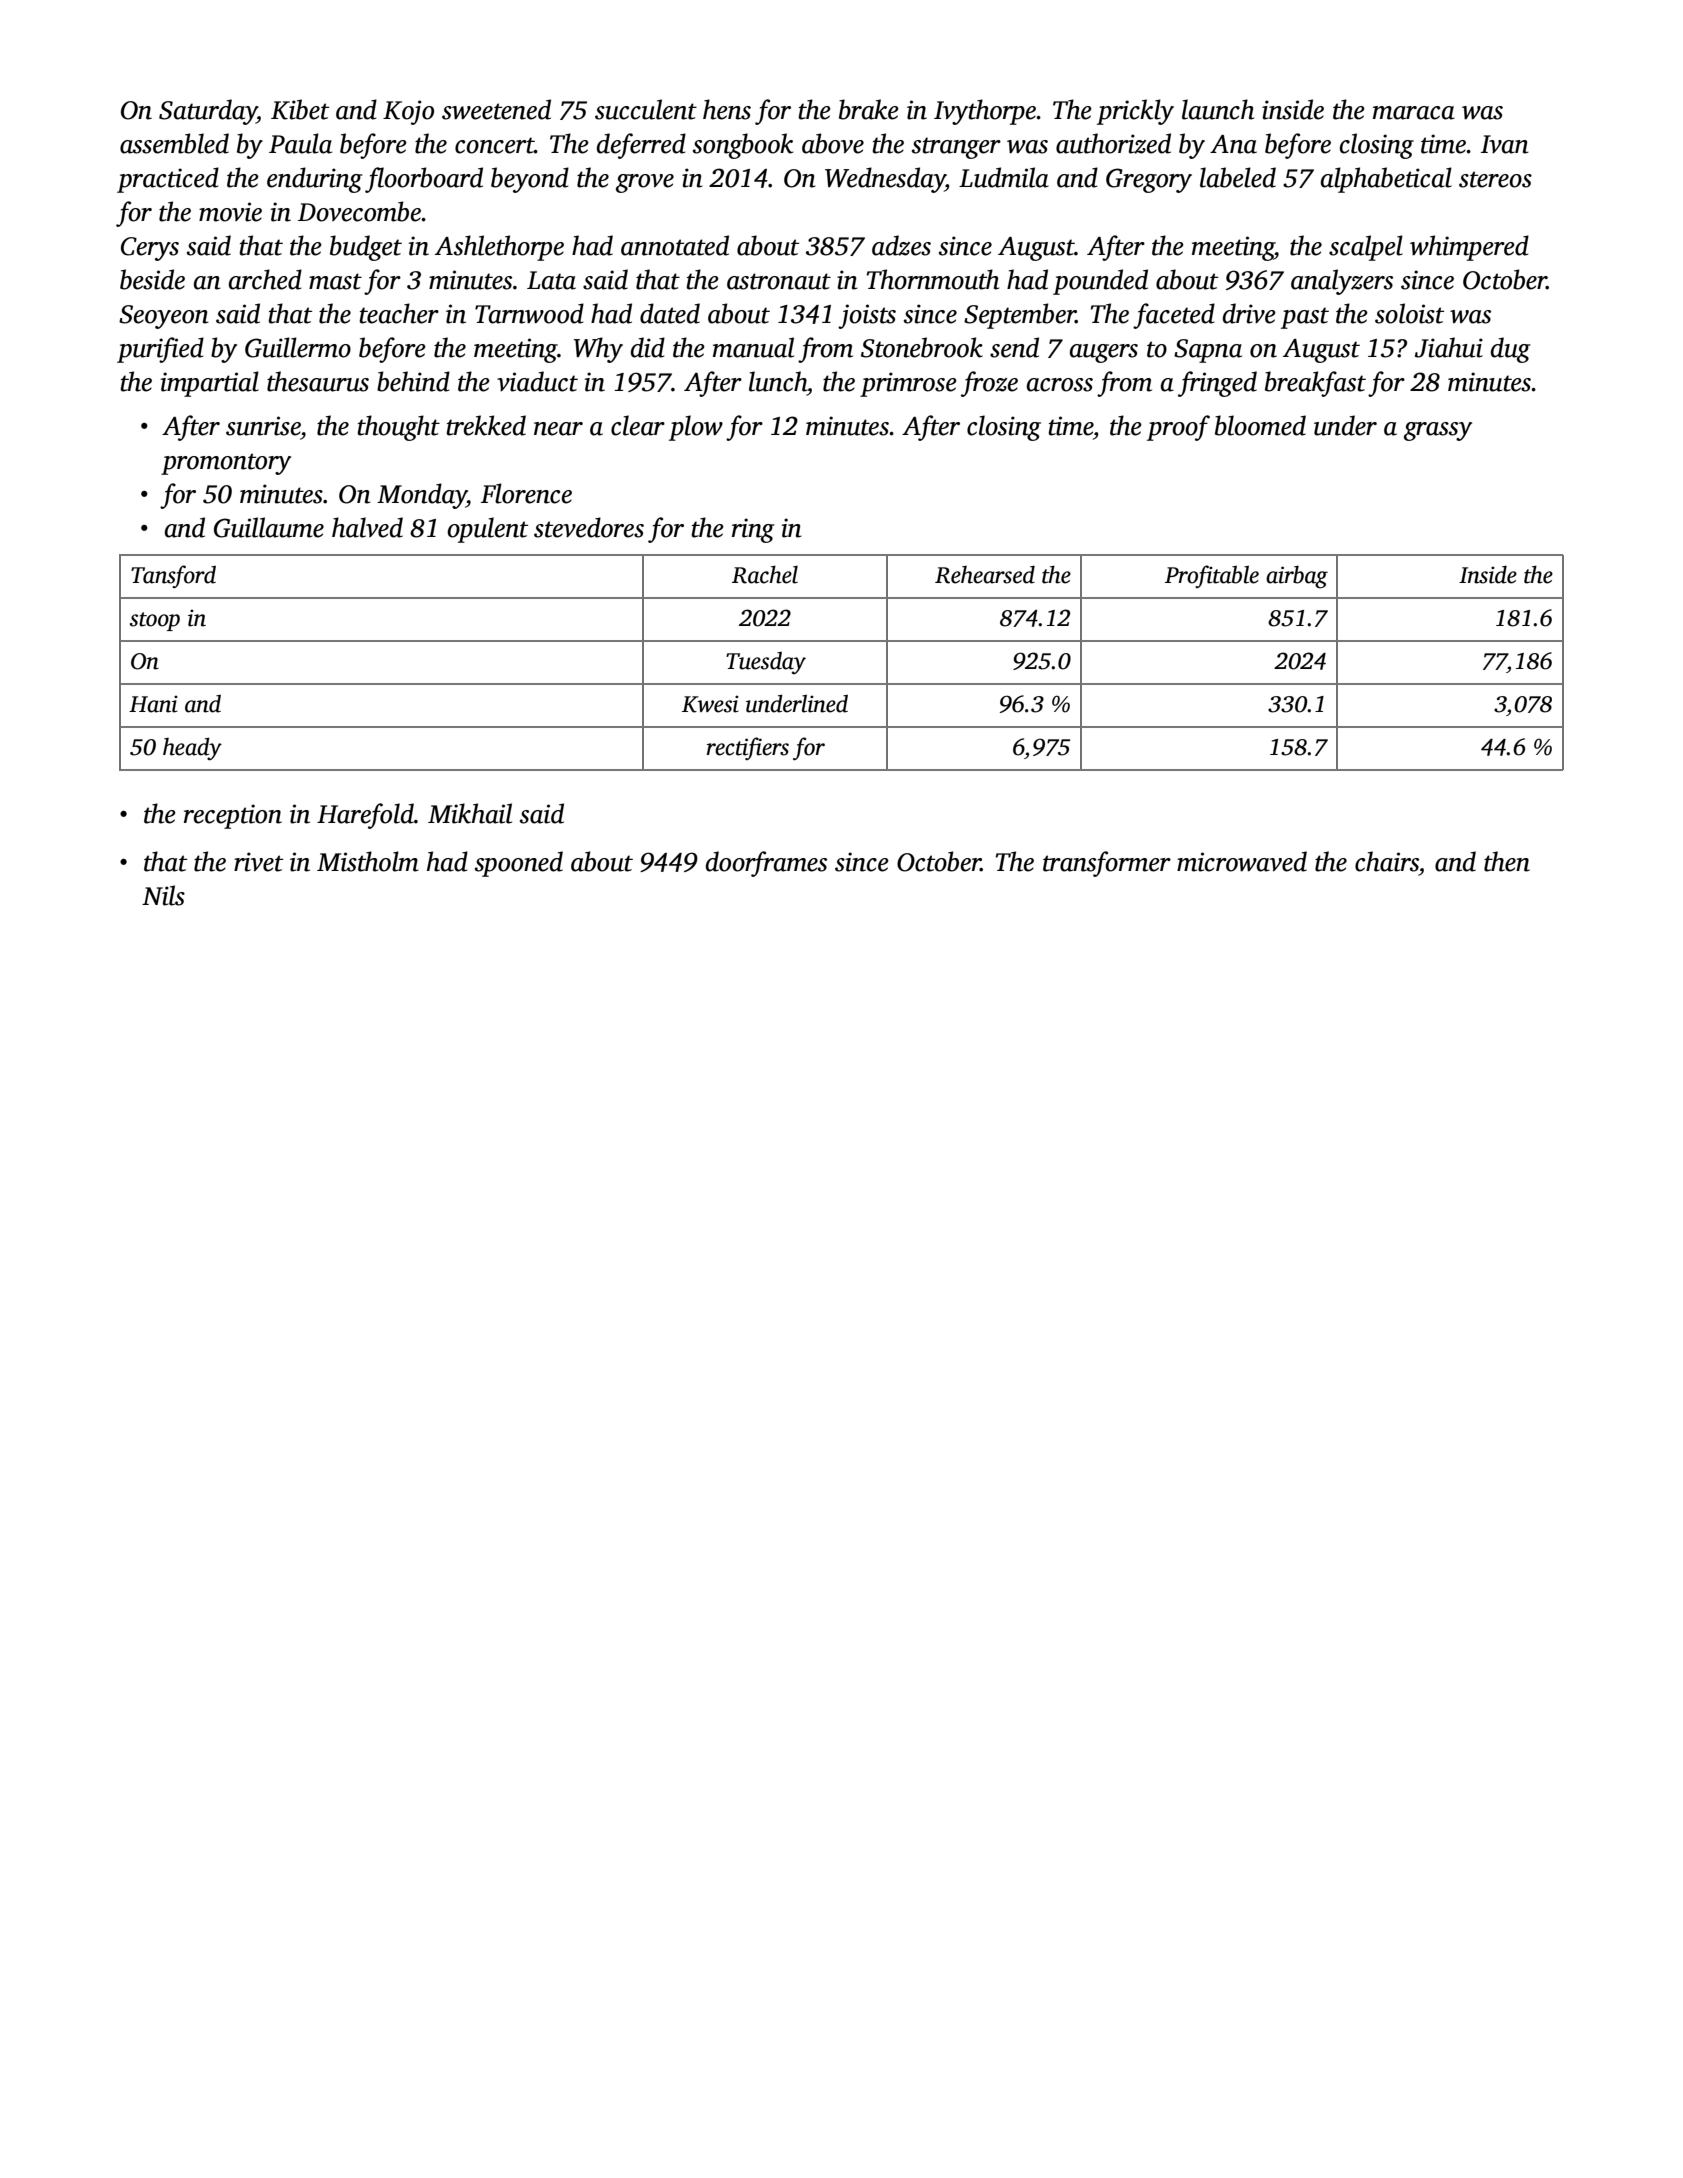 The width and height of the screenshot is (1683, 2178). What do you see at coordinates (208, 112) in the screenshot?
I see `Saturday` at bounding box center [208, 112].
